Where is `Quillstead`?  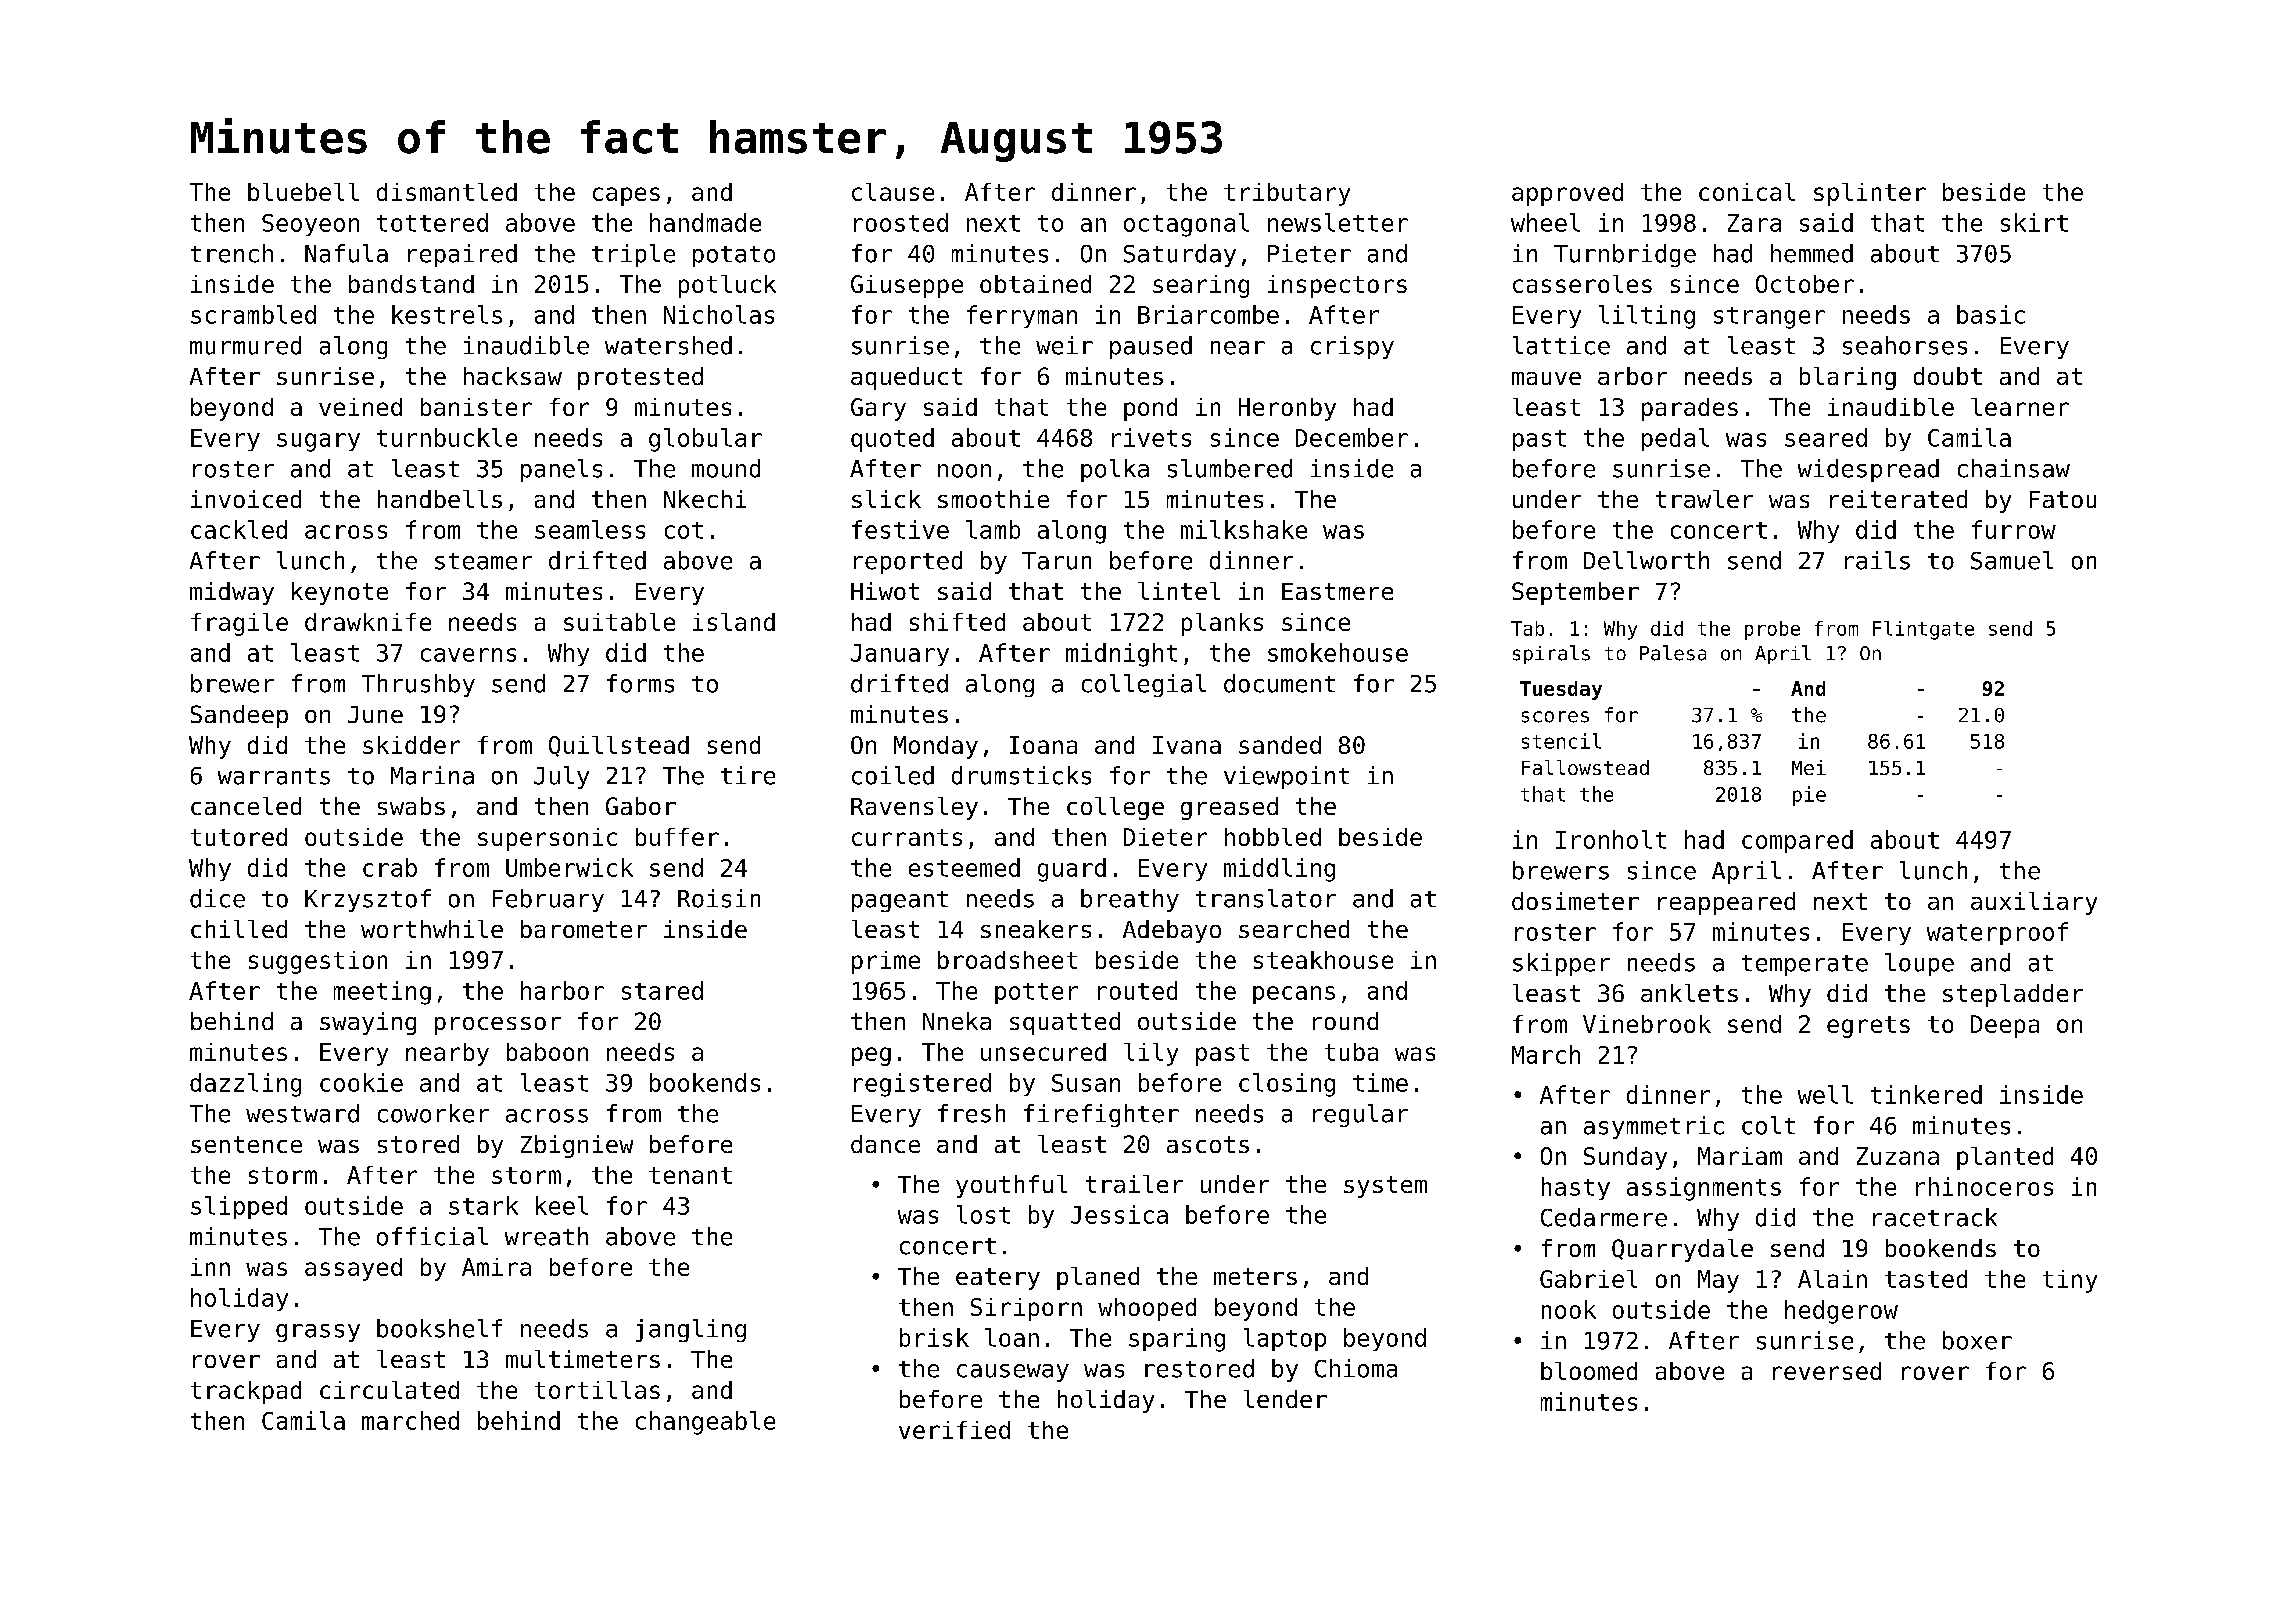
Quillstead is located at coordinates (619, 746).
